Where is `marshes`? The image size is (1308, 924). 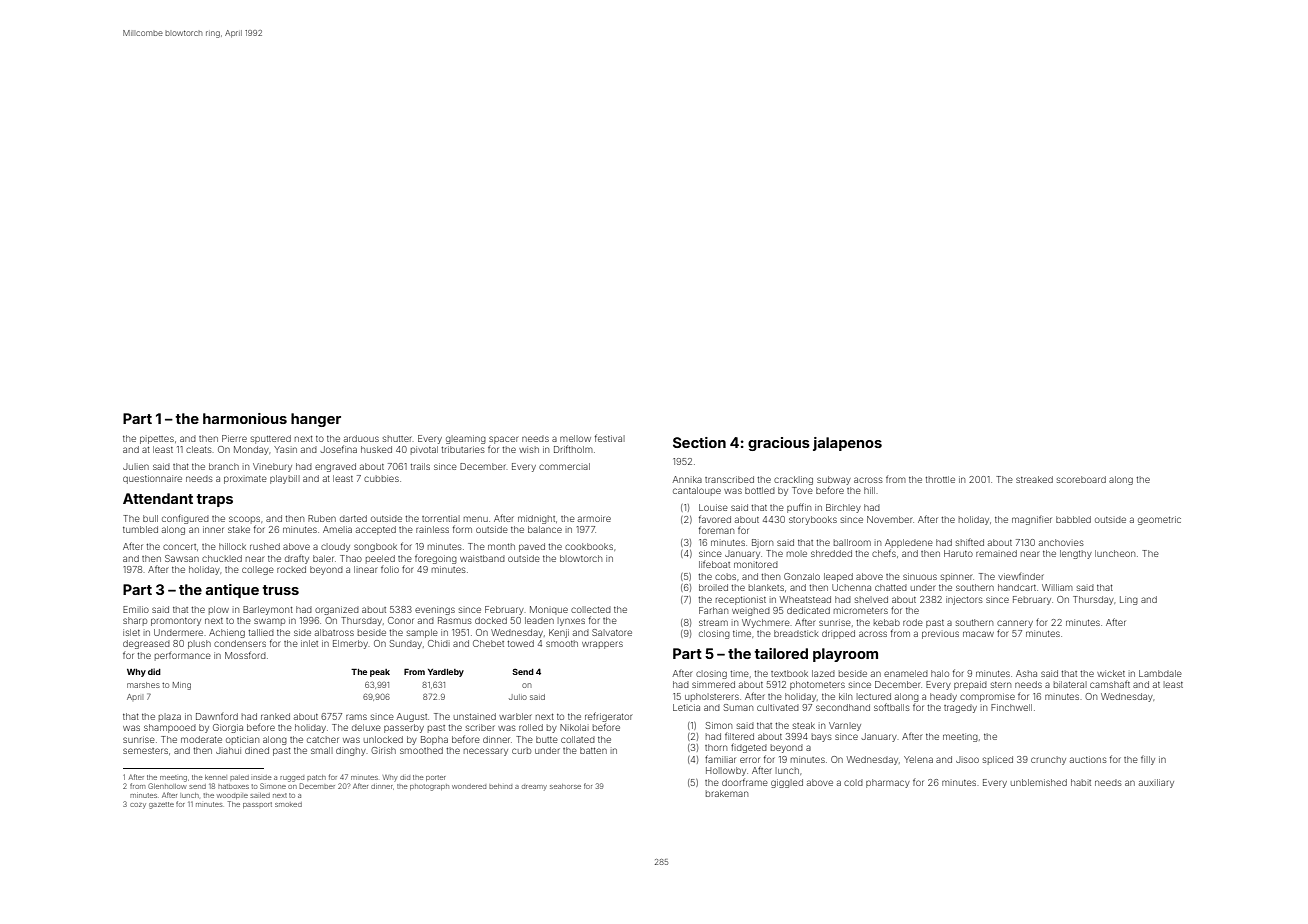
marshes is located at coordinates (143, 685).
